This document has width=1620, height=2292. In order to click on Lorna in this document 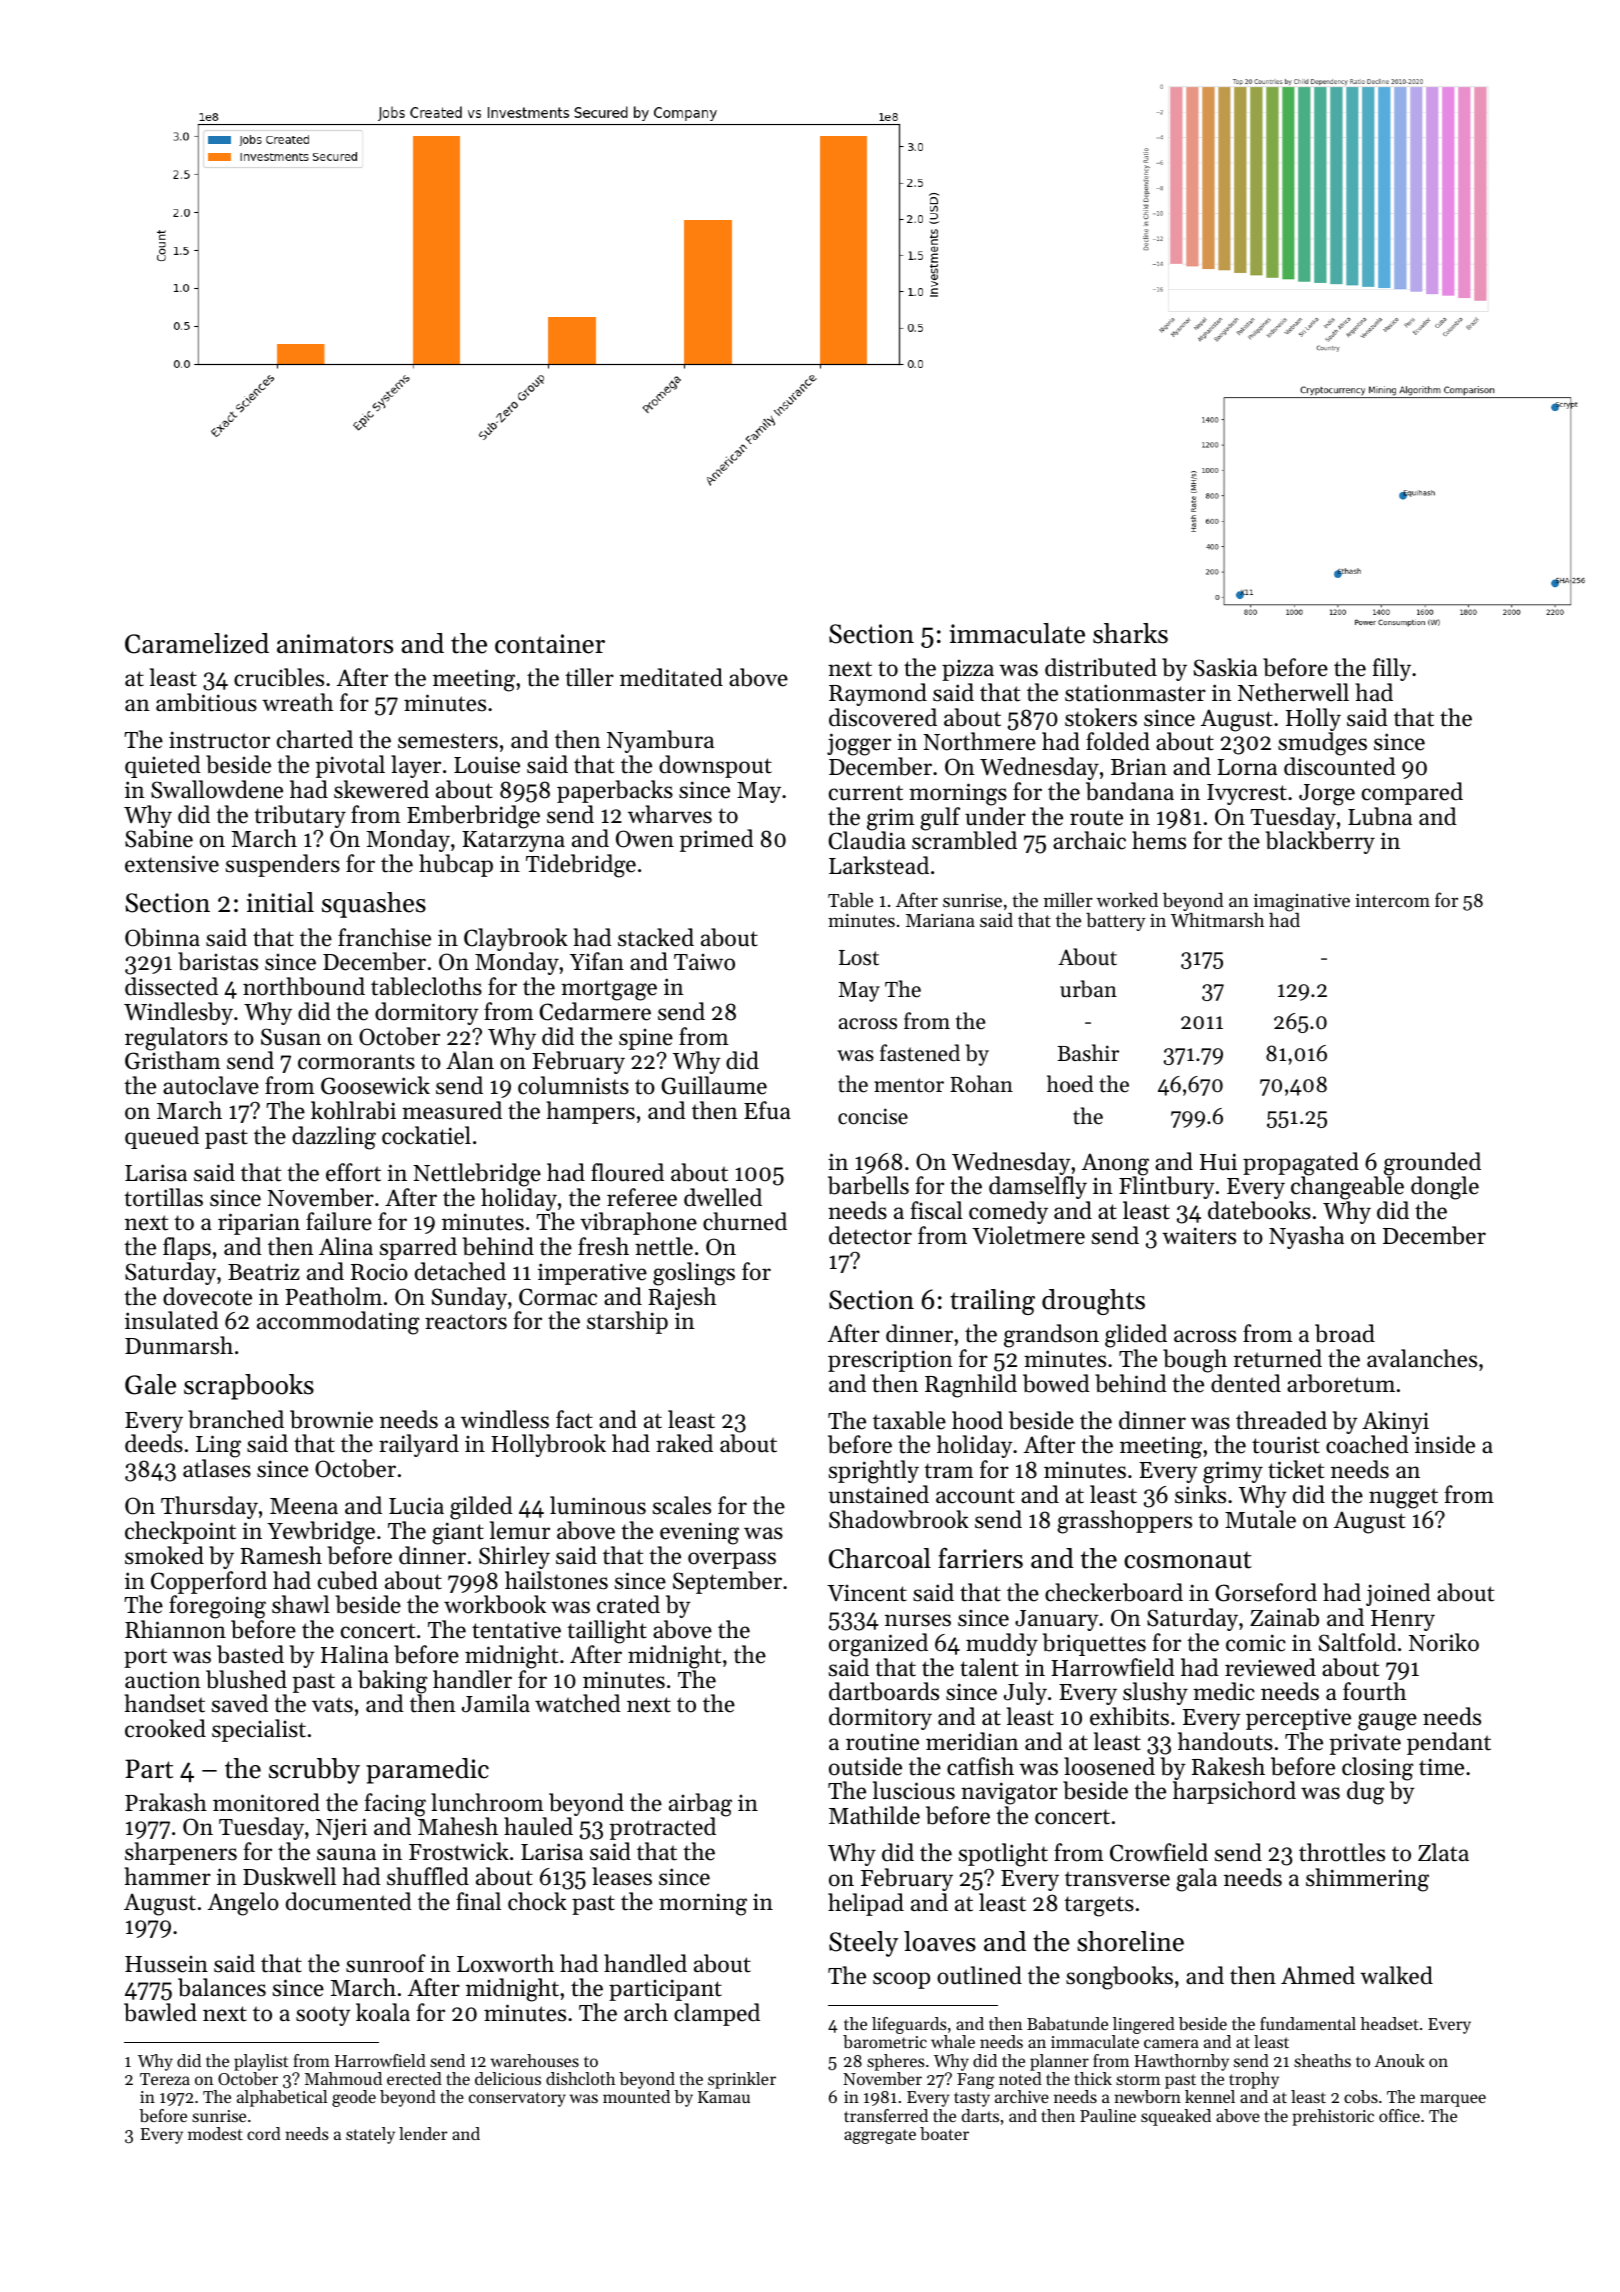, I will do `click(1247, 767)`.
